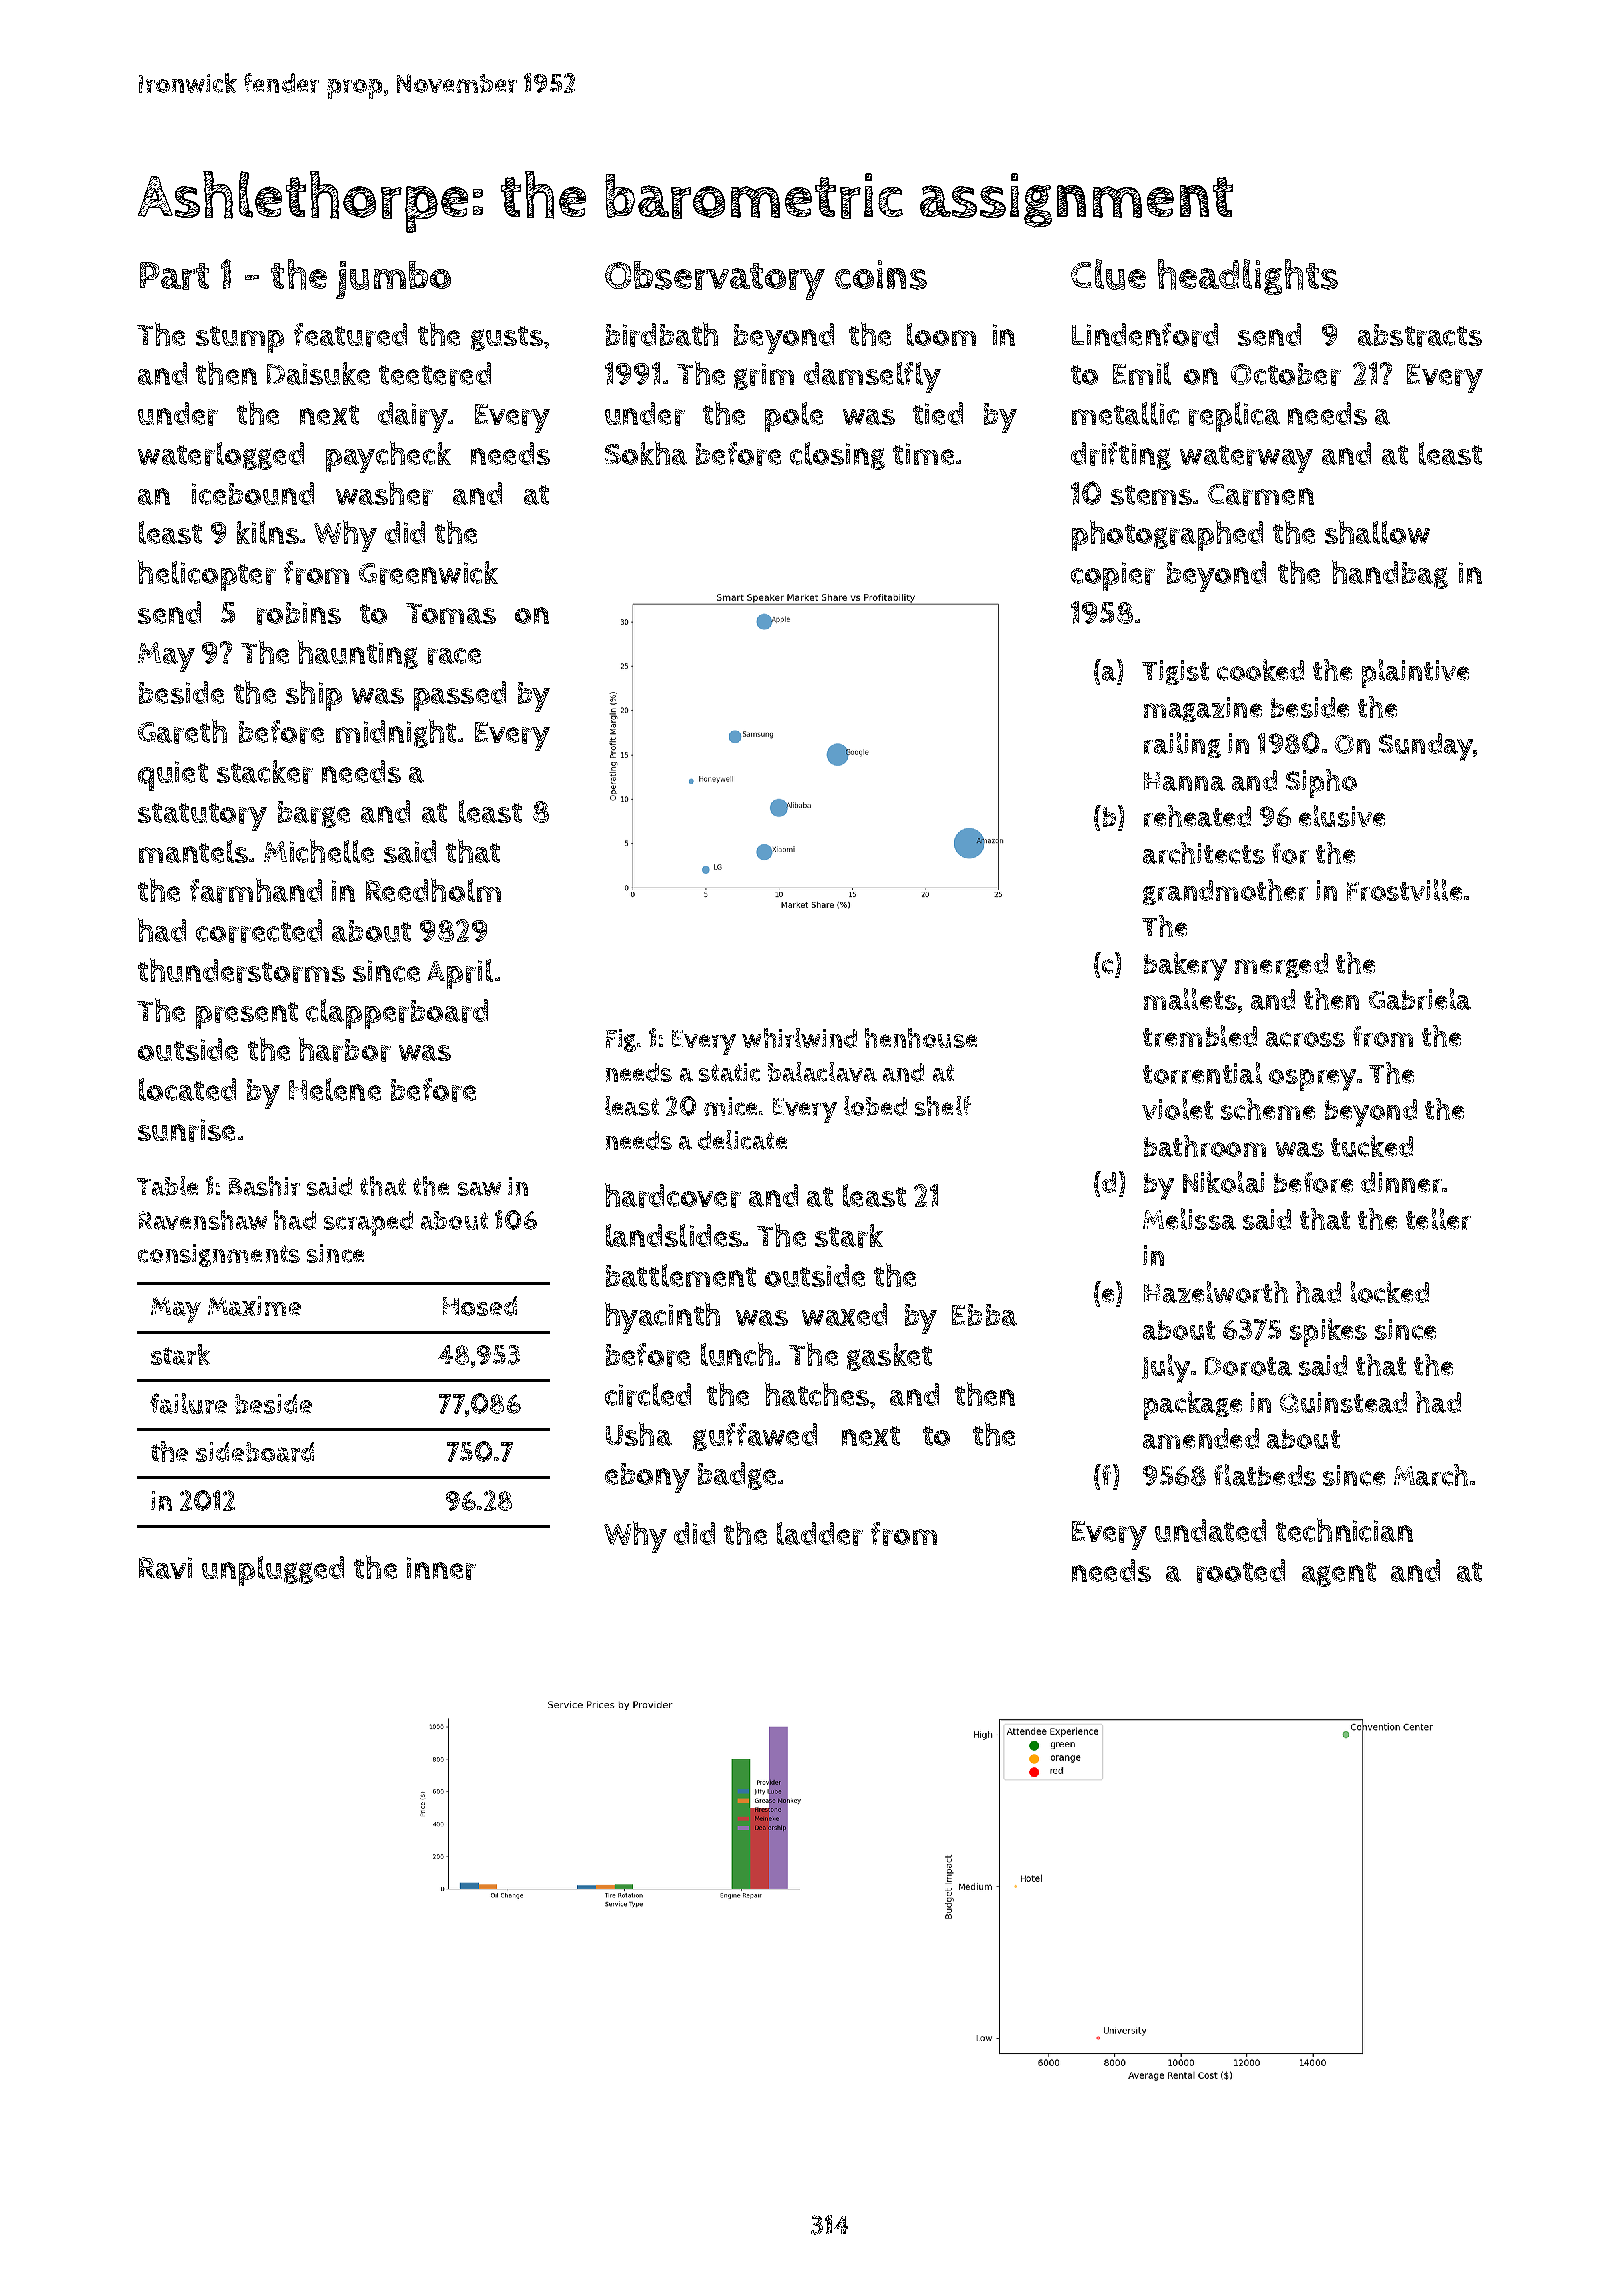  I want to click on Gabriela, so click(1420, 999).
